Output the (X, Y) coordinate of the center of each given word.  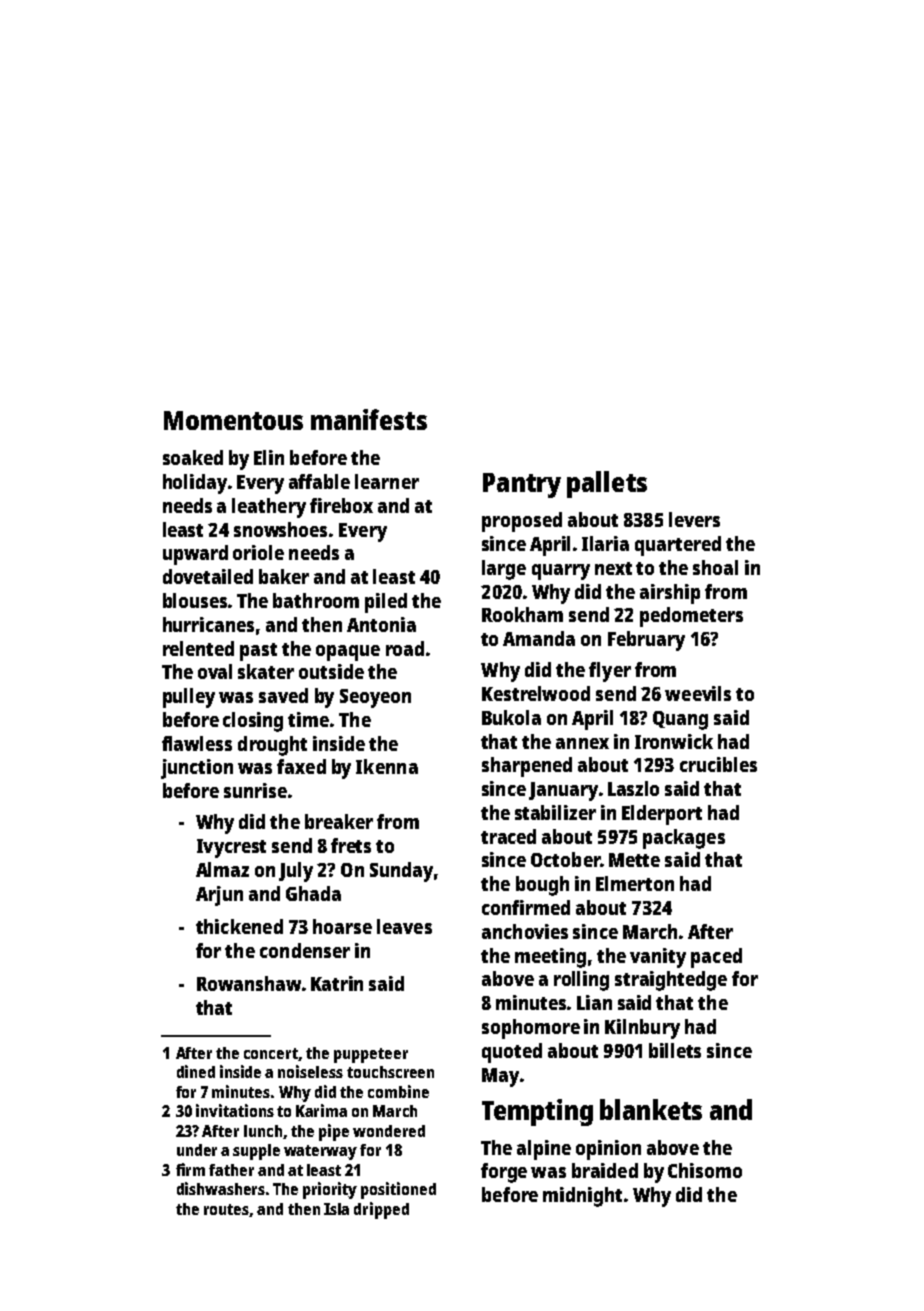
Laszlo (633, 788)
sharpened (527, 767)
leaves (404, 926)
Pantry (522, 485)
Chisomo (705, 1170)
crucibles (718, 764)
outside (331, 671)
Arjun (219, 896)
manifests (369, 419)
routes (227, 1210)
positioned (398, 1190)
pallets (607, 484)
